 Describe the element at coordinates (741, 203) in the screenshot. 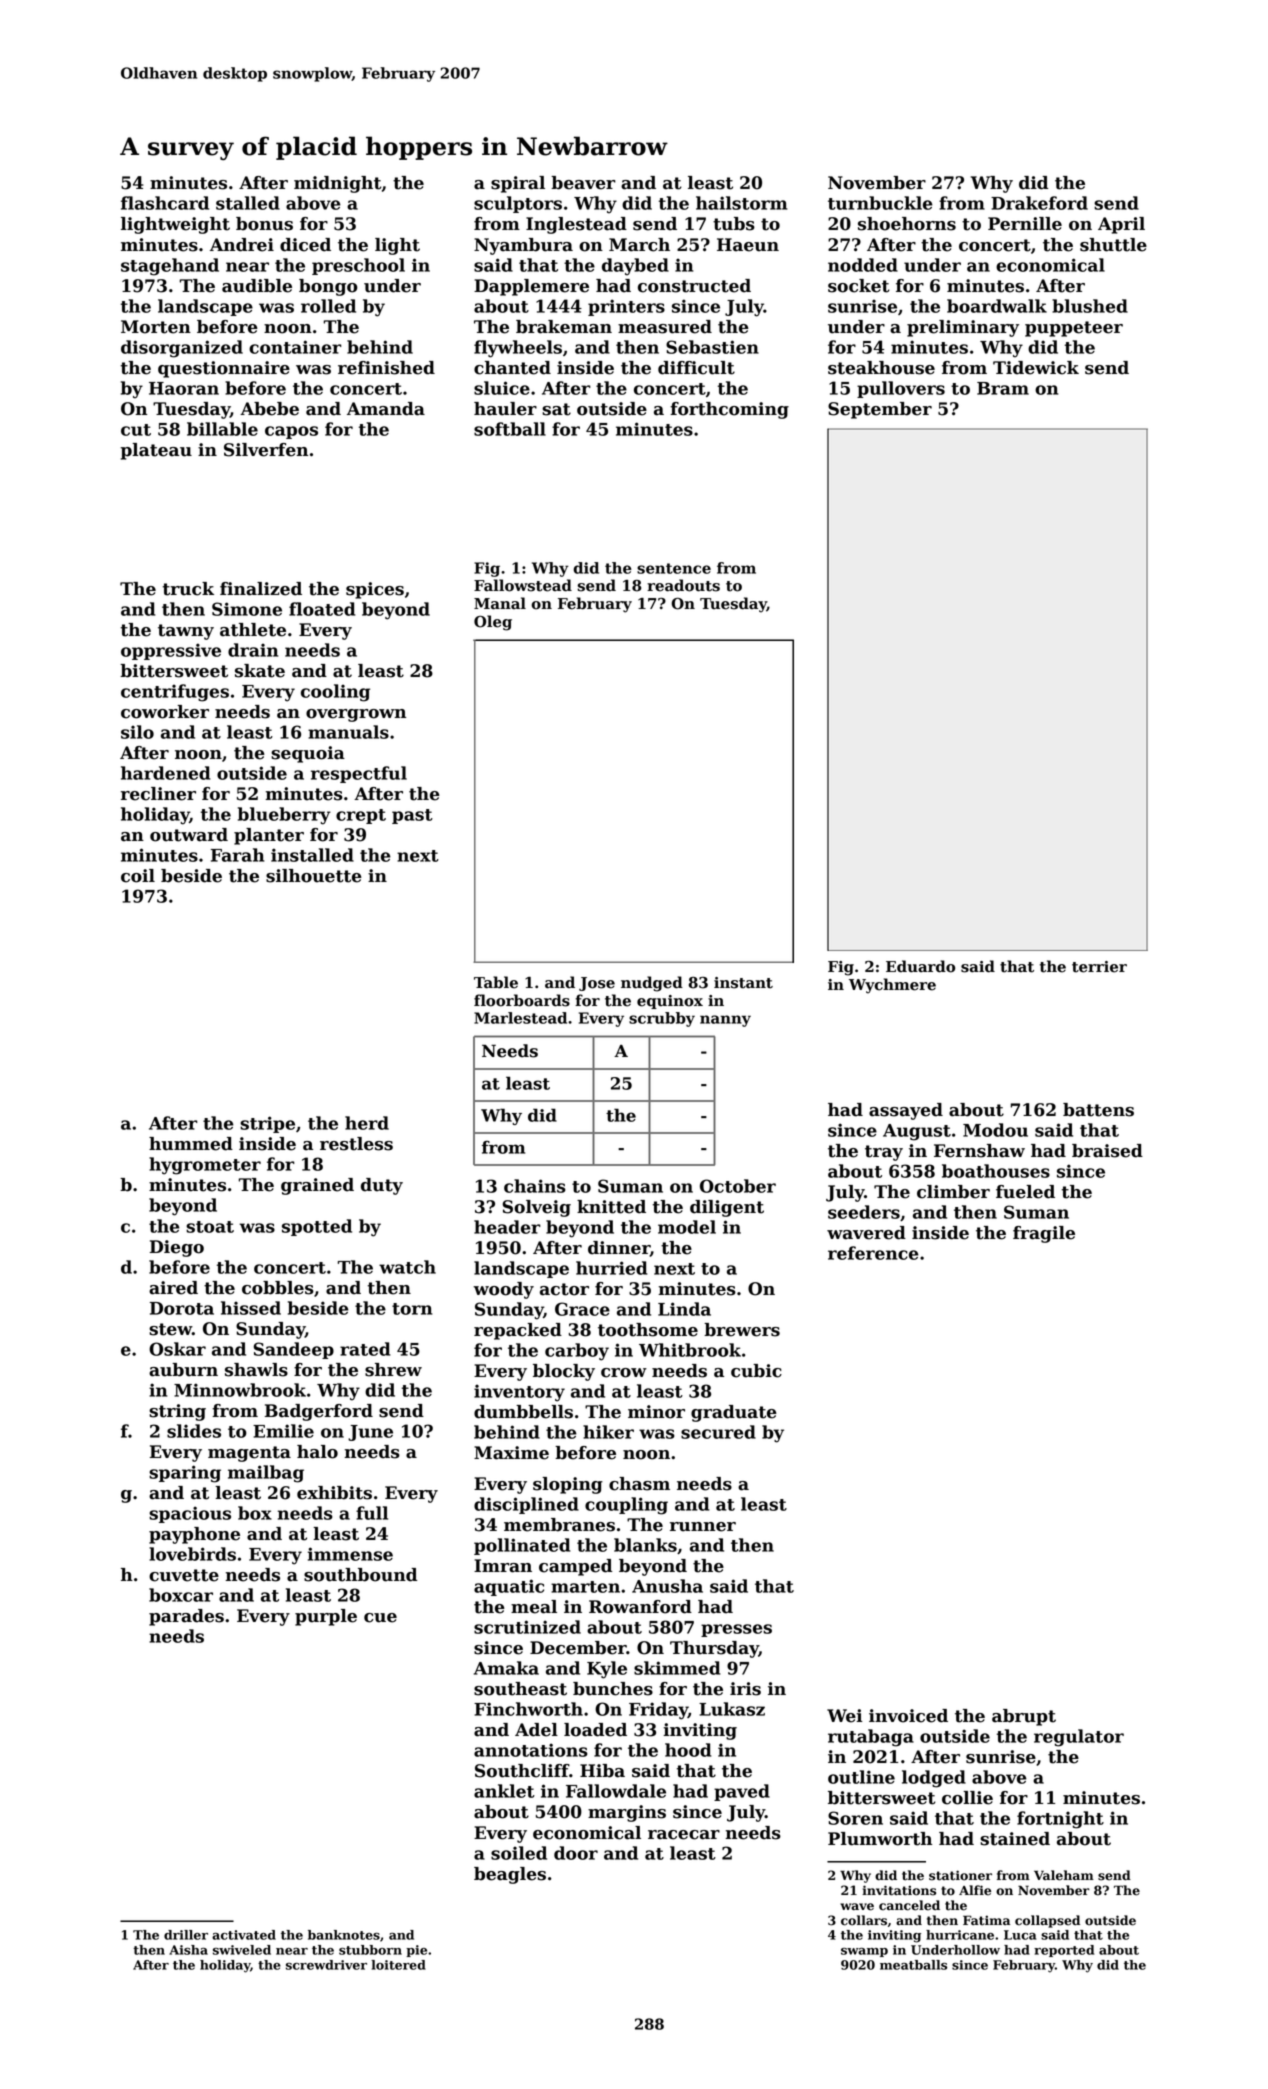

I see `hailstorm` at that location.
